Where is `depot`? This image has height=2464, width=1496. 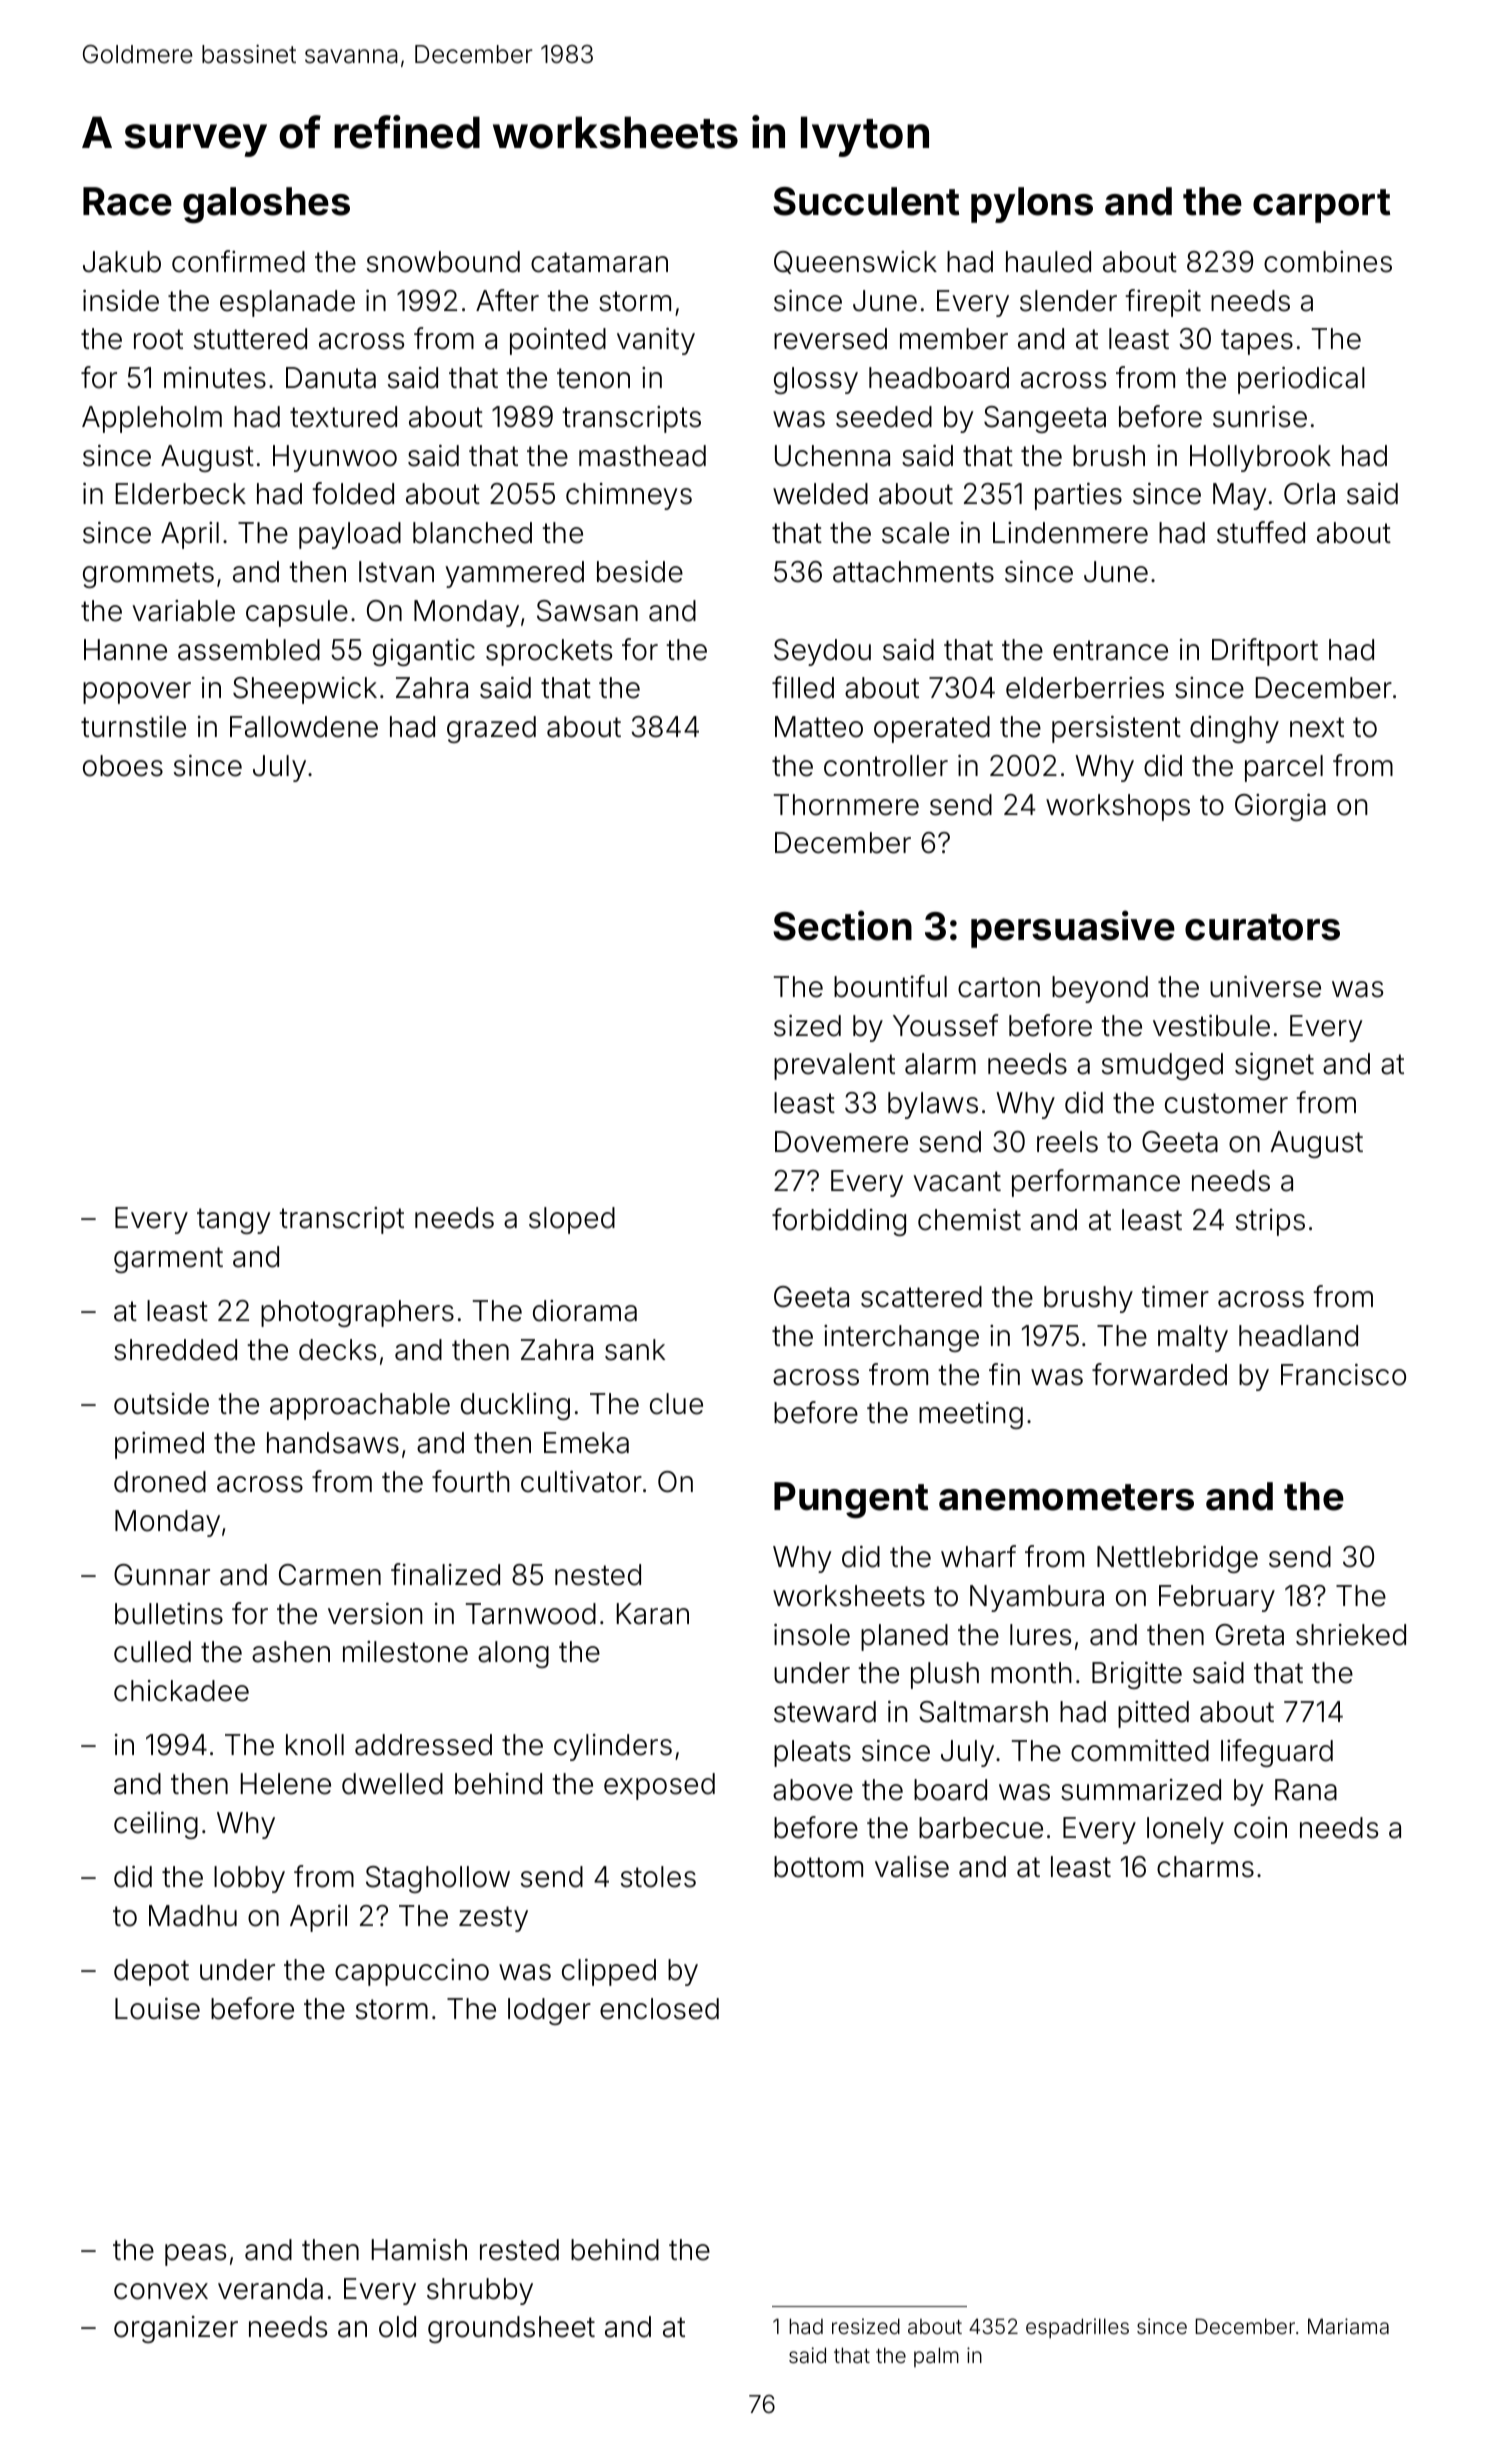
depot is located at coordinates (151, 1972).
